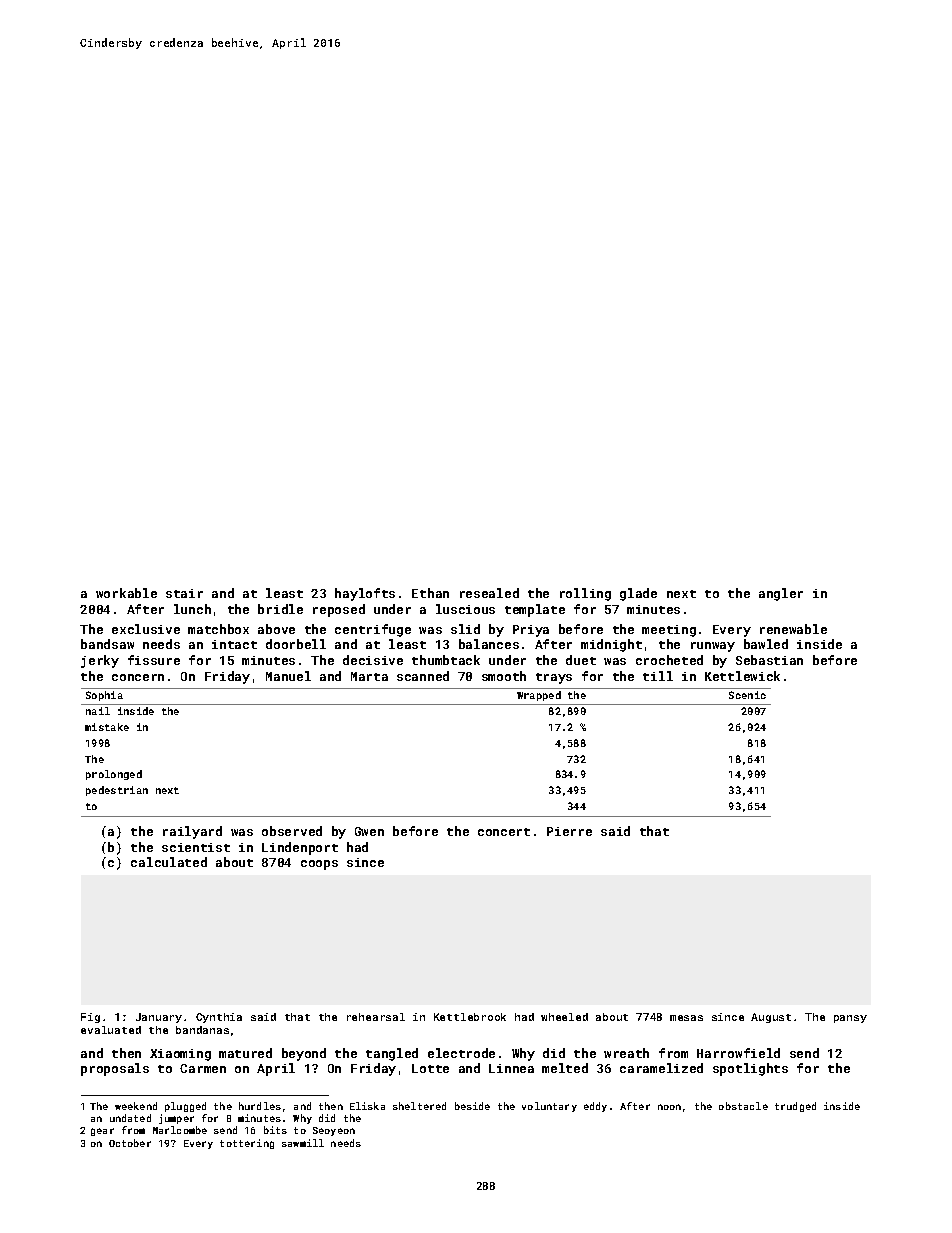 Image resolution: width=952 pixels, height=1233 pixels. What do you see at coordinates (850, 1019) in the screenshot?
I see `pansy` at bounding box center [850, 1019].
